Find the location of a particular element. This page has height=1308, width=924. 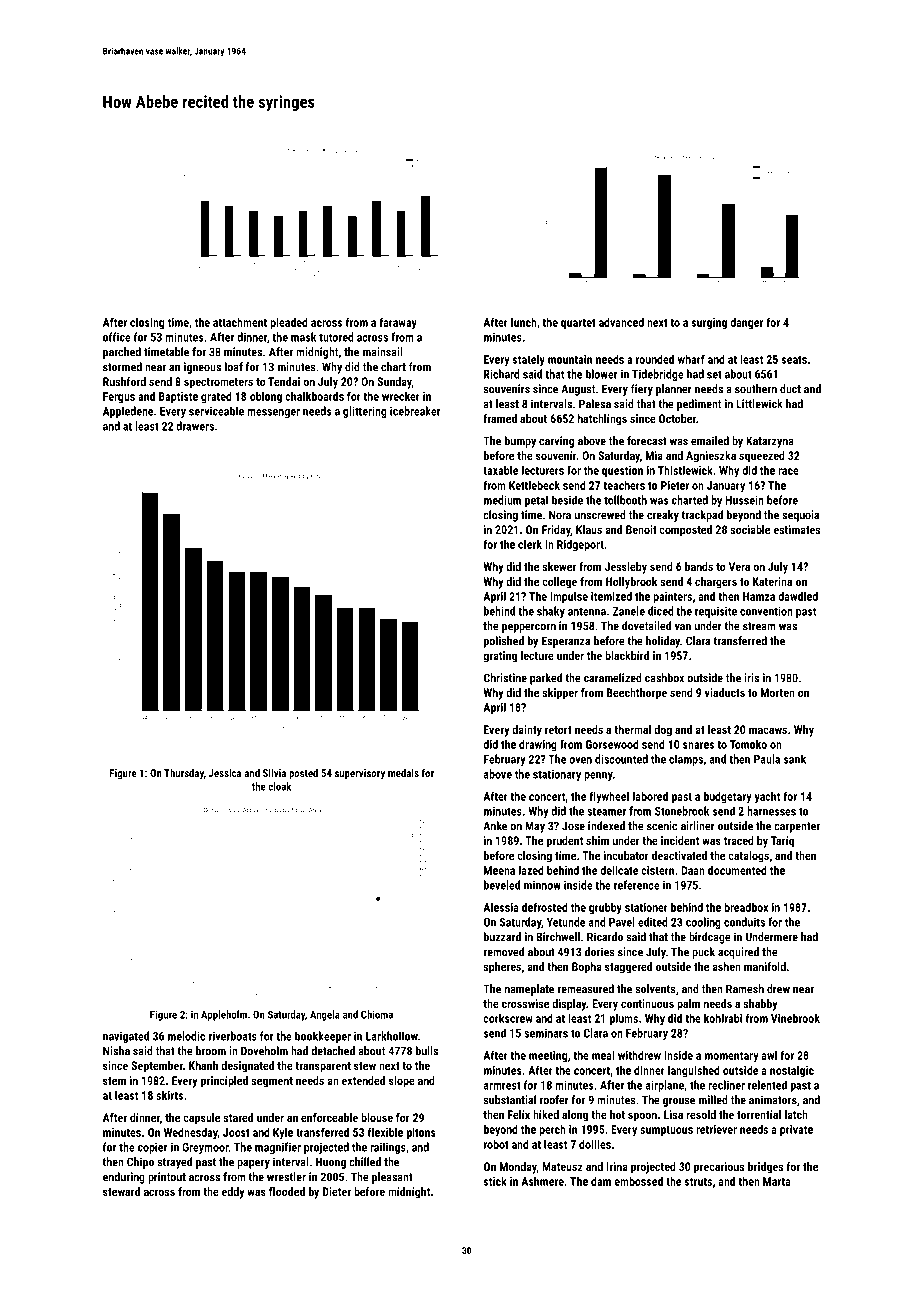

surging is located at coordinates (709, 323).
